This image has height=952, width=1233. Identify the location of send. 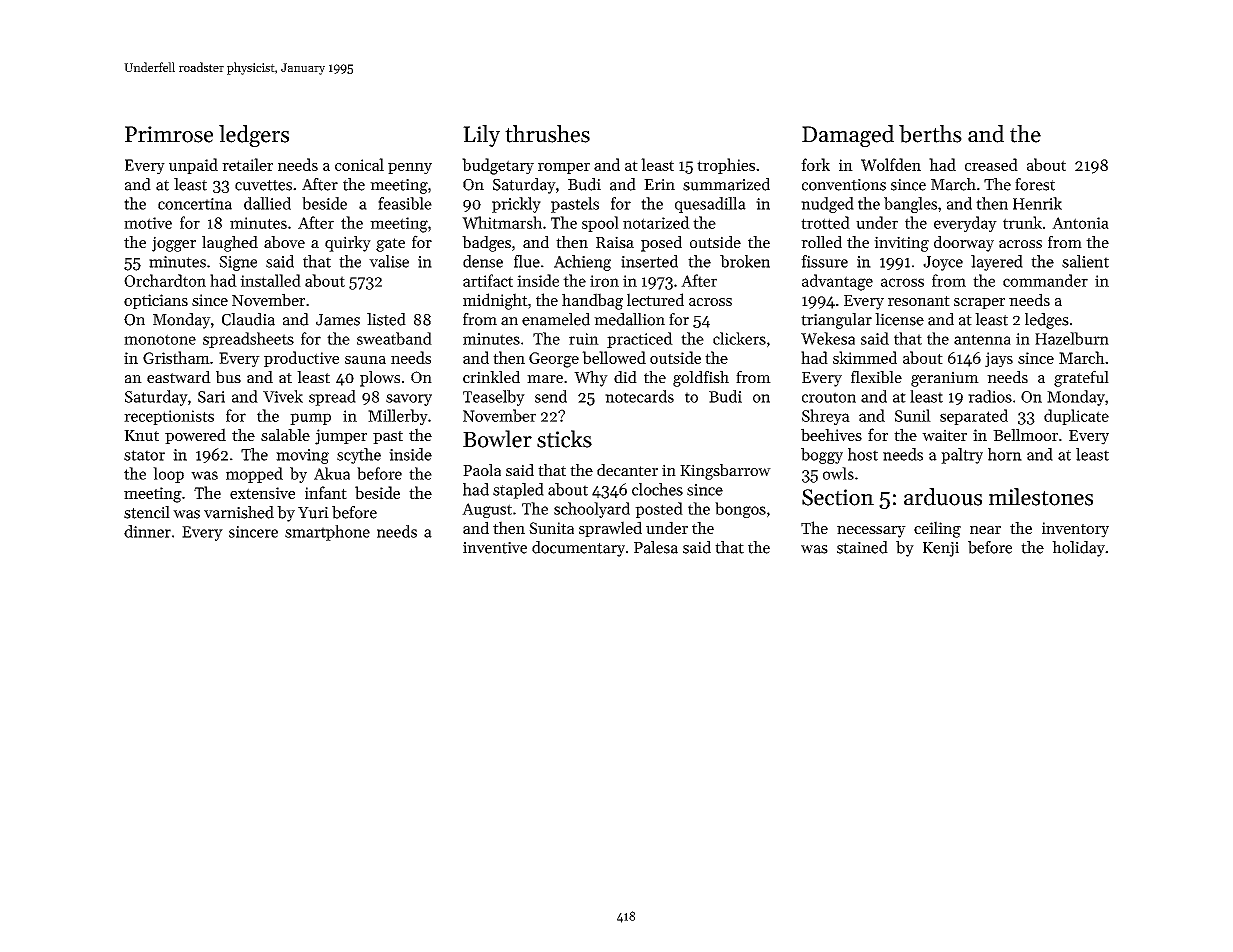
(551, 396).
